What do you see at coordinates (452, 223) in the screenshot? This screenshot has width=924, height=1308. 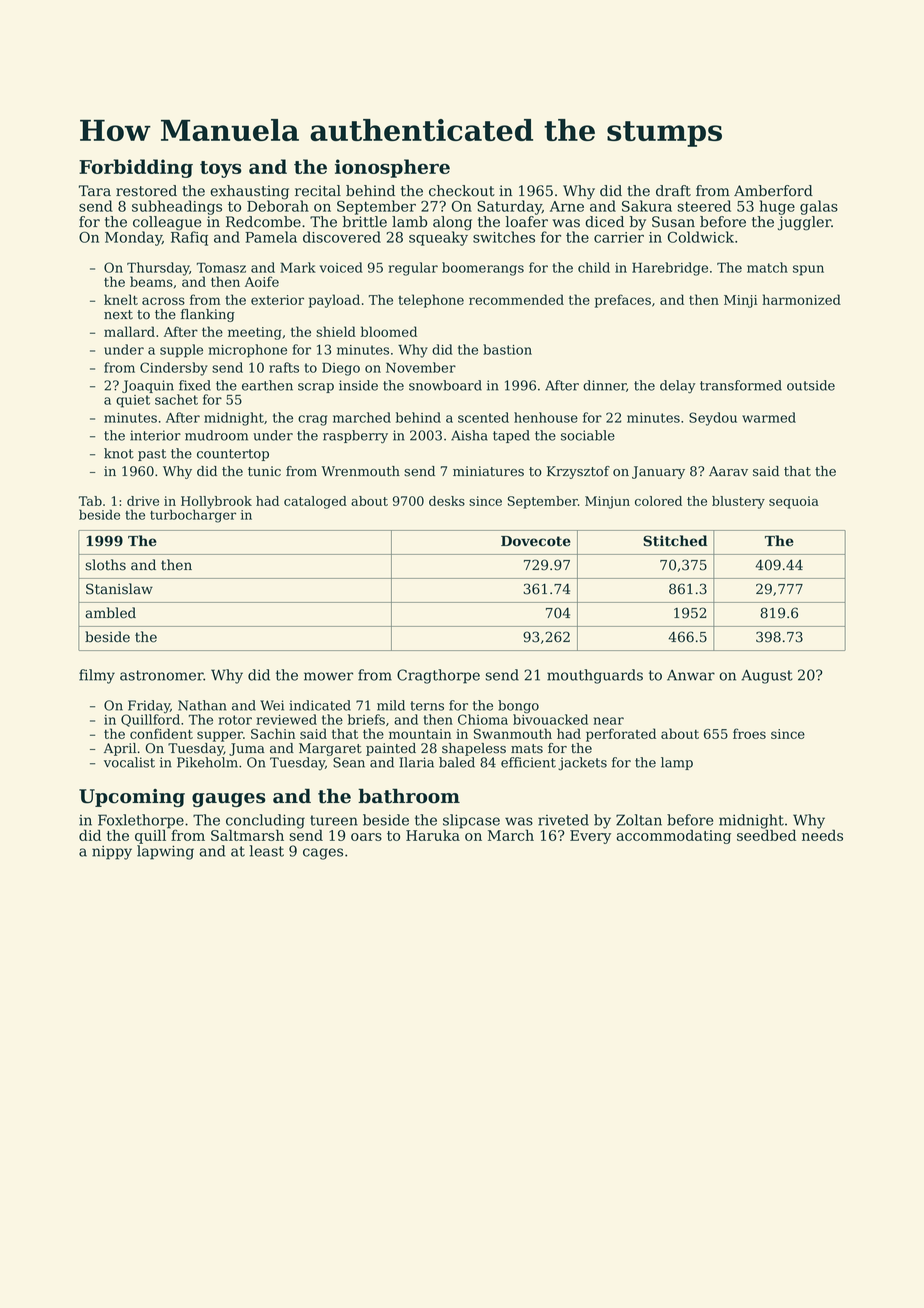 I see `along` at bounding box center [452, 223].
